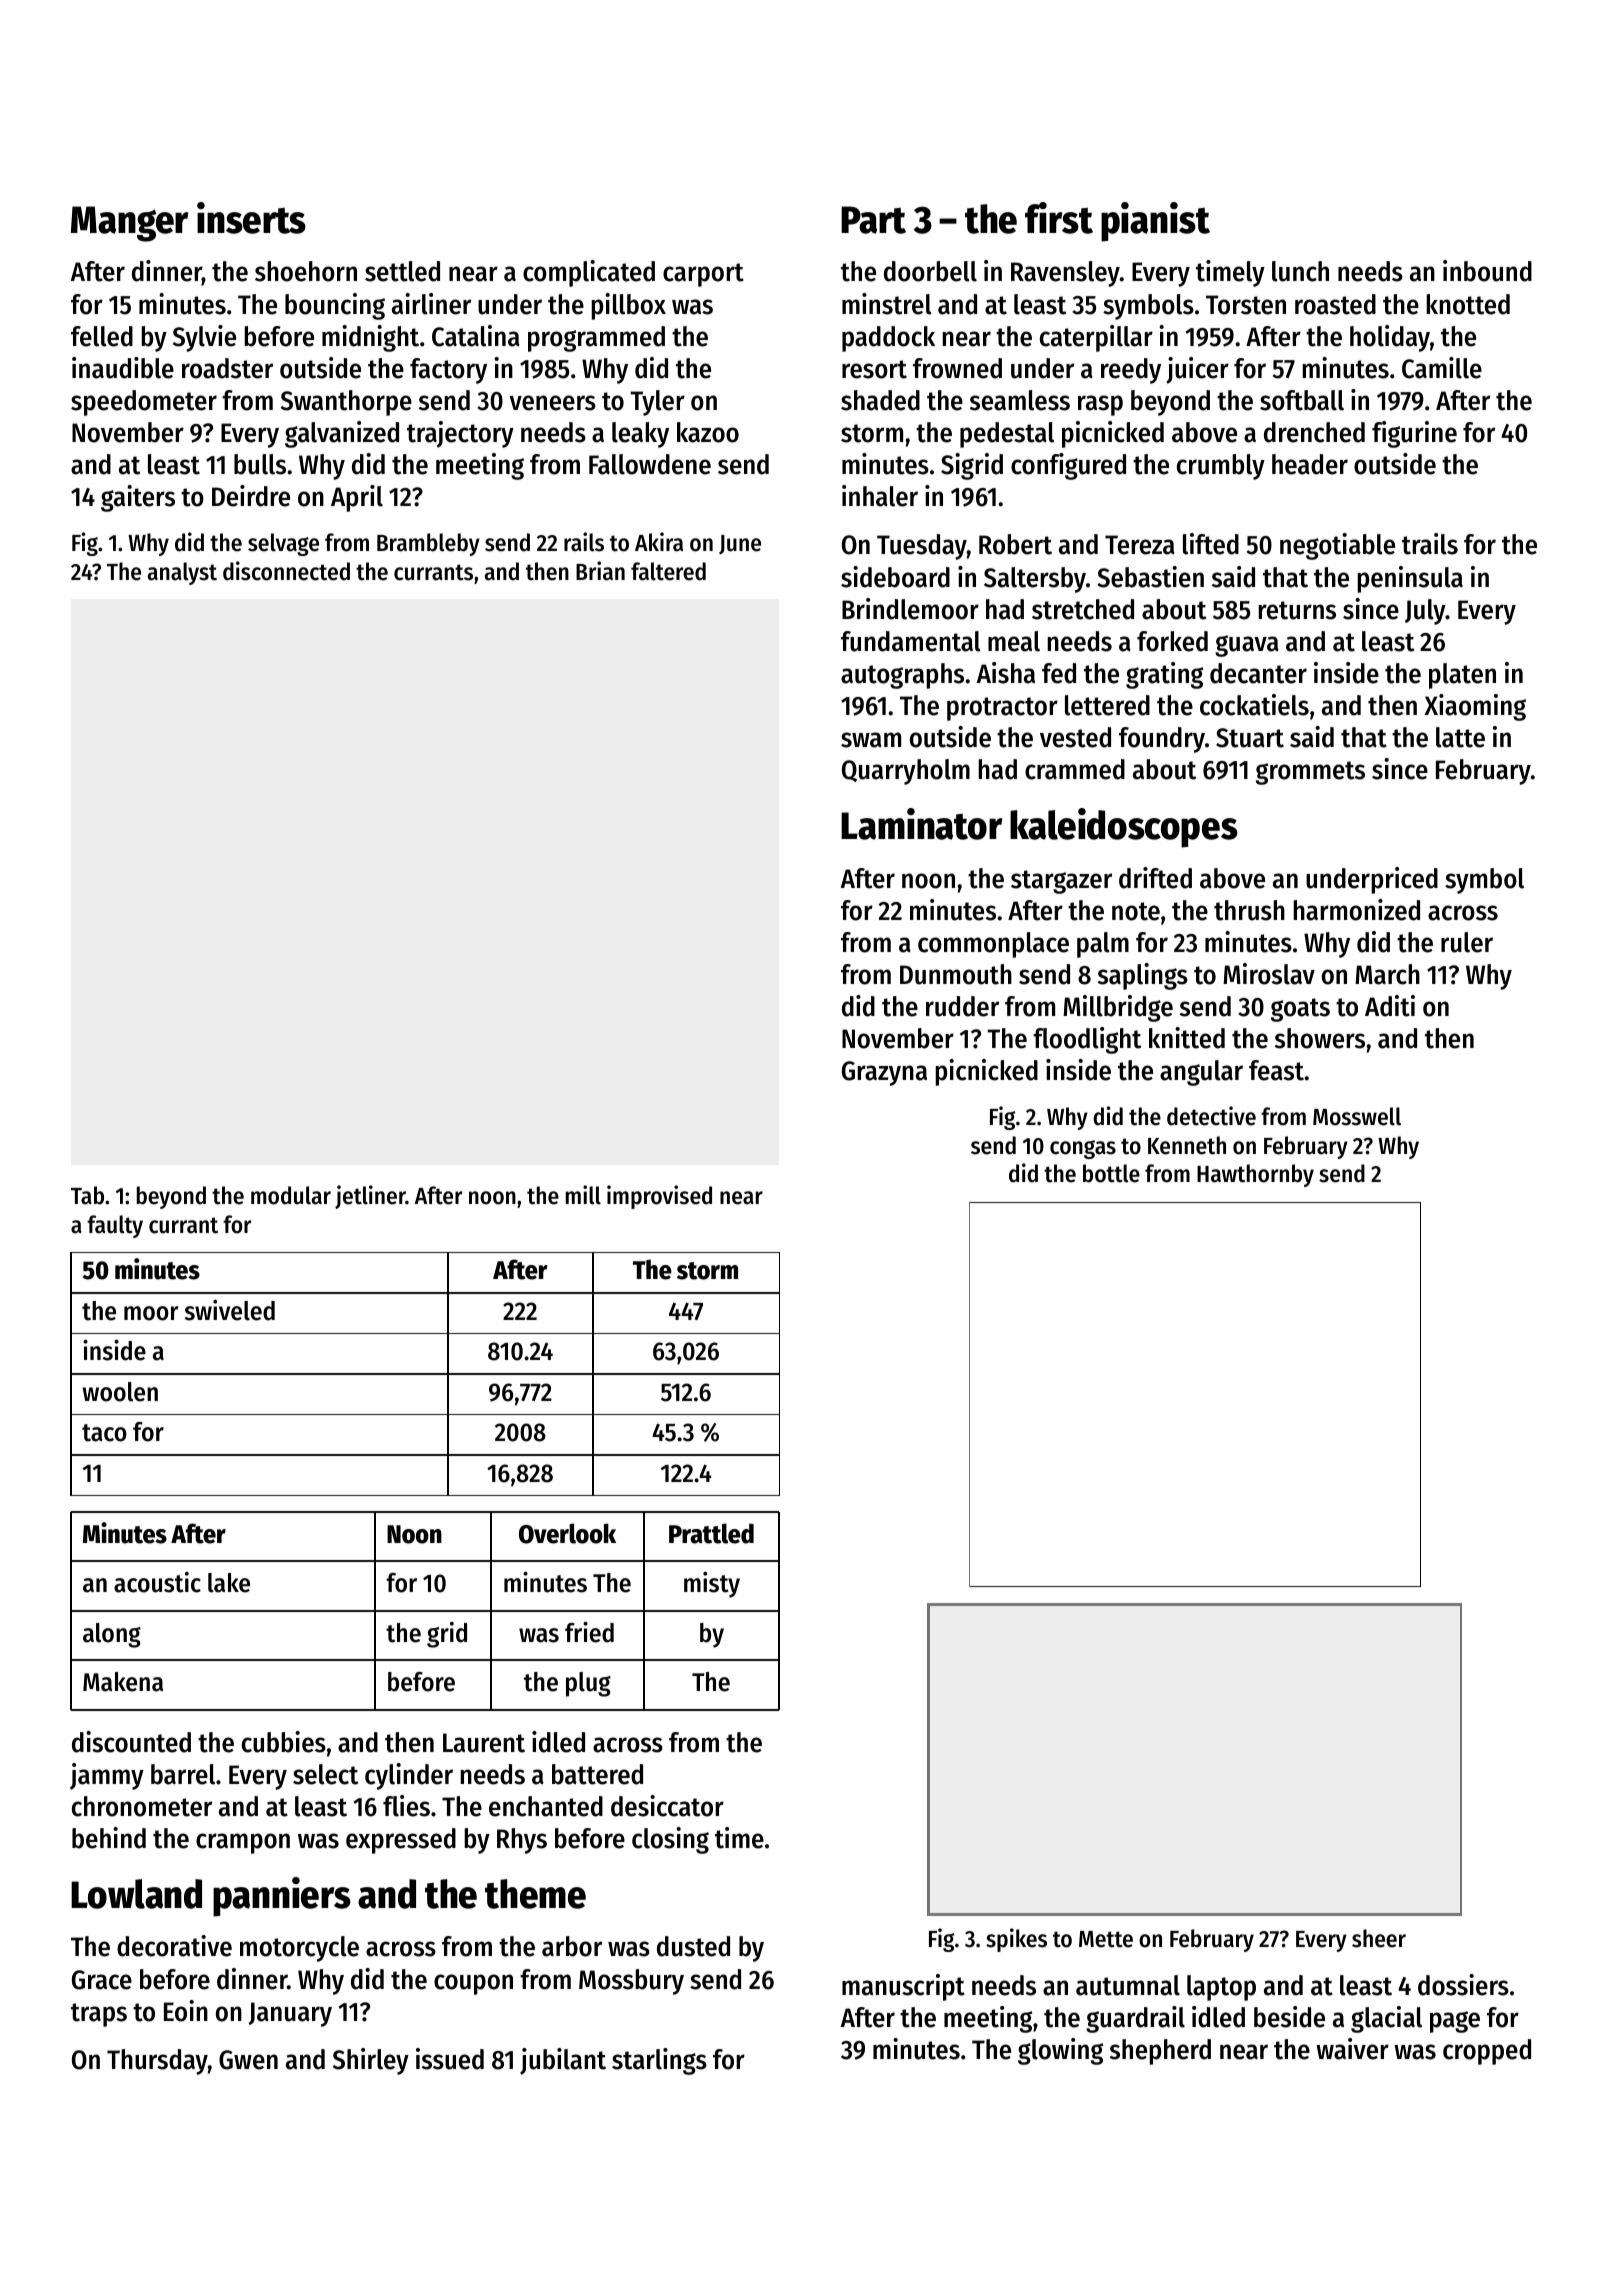 The height and width of the image is (2292, 1620). Describe the element at coordinates (370, 1197) in the image. I see `jetliner` at that location.
